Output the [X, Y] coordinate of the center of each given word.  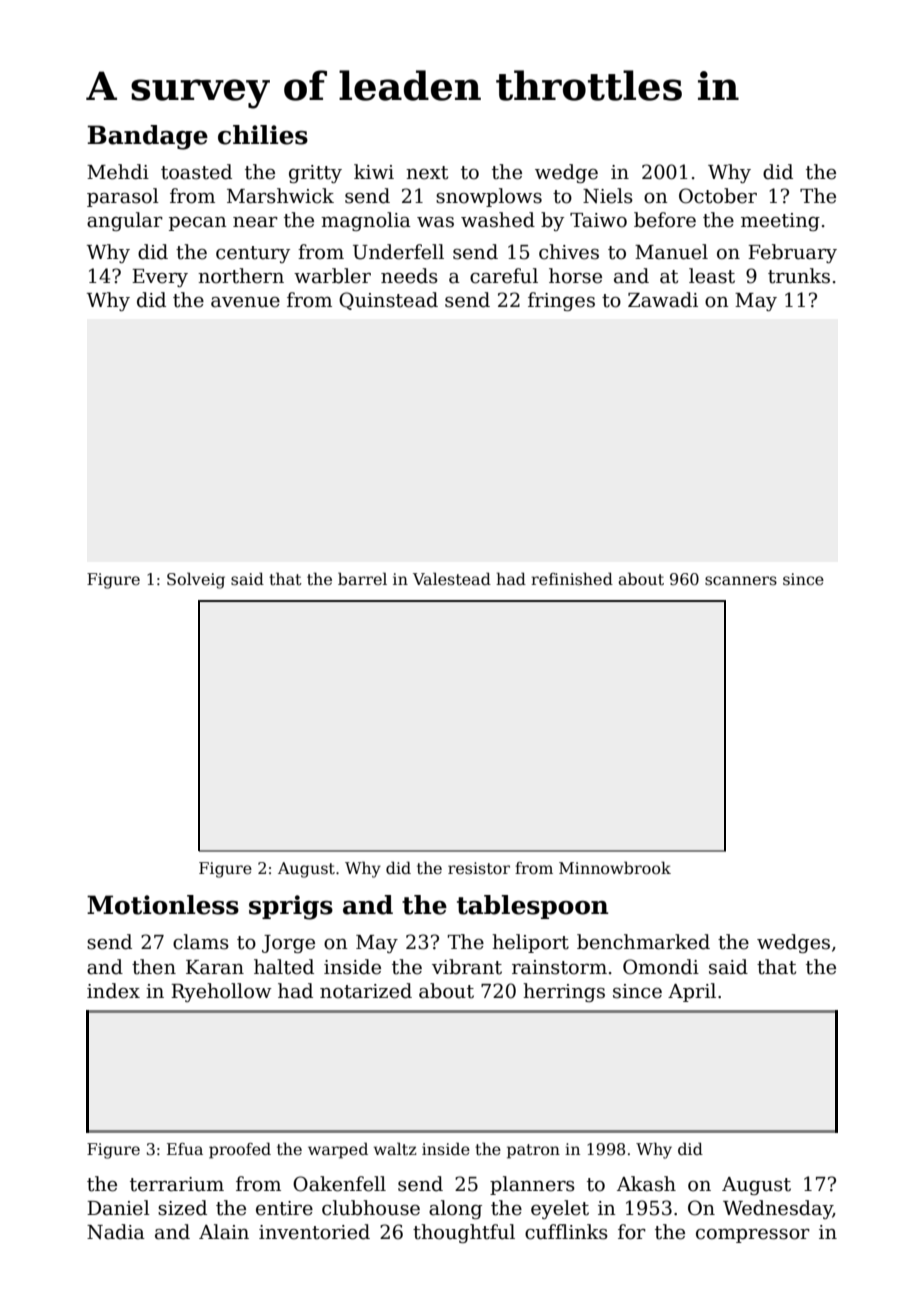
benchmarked [643, 942]
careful [504, 276]
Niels [608, 196]
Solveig [196, 580]
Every [160, 278]
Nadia [116, 1232]
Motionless [163, 905]
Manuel [671, 252]
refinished [572, 579]
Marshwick [280, 196]
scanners [741, 581]
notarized [366, 991]
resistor [479, 868]
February [792, 253]
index [113, 991]
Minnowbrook [615, 867]
